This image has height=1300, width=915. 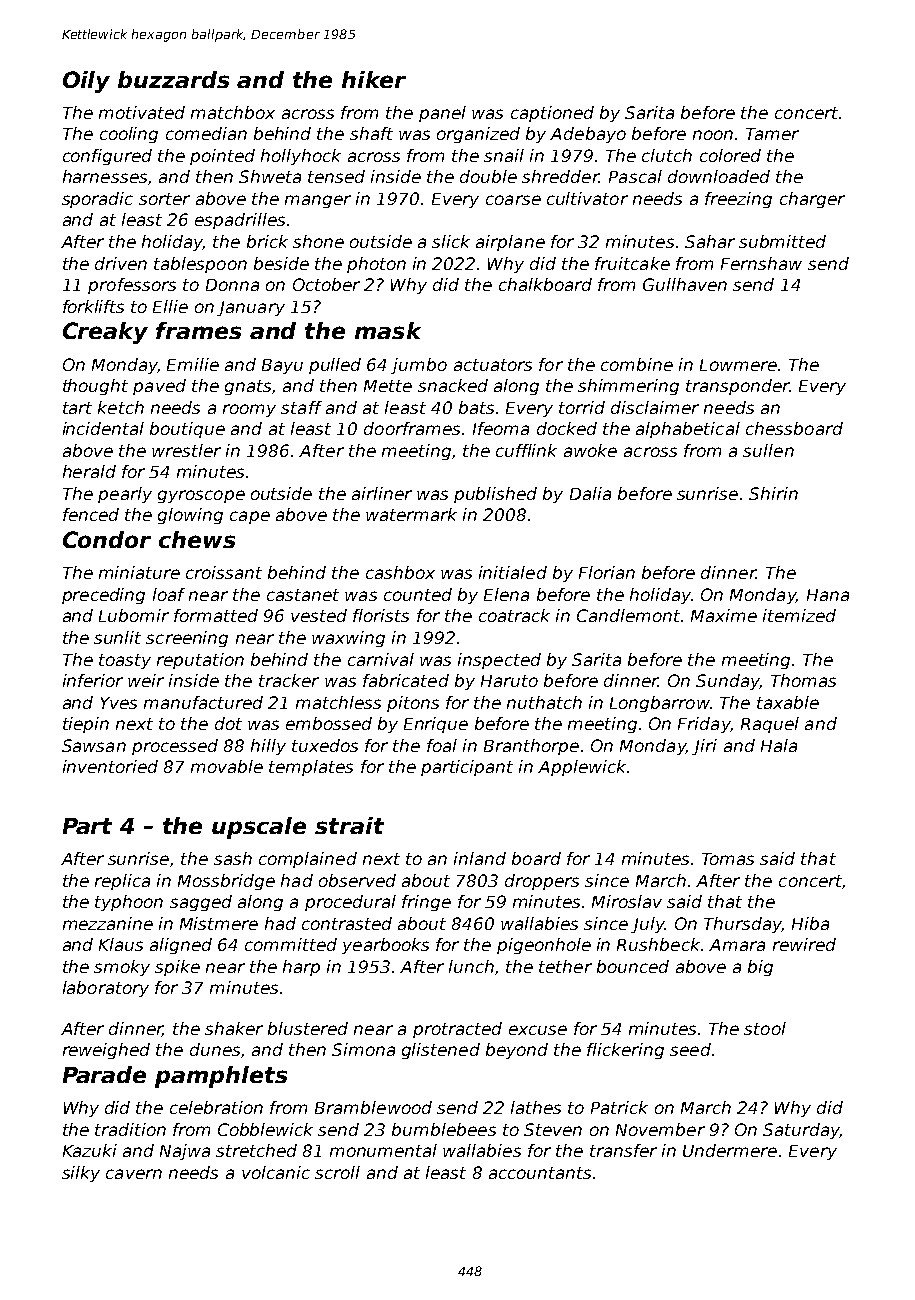 What do you see at coordinates (388, 386) in the image?
I see `Mette` at bounding box center [388, 386].
